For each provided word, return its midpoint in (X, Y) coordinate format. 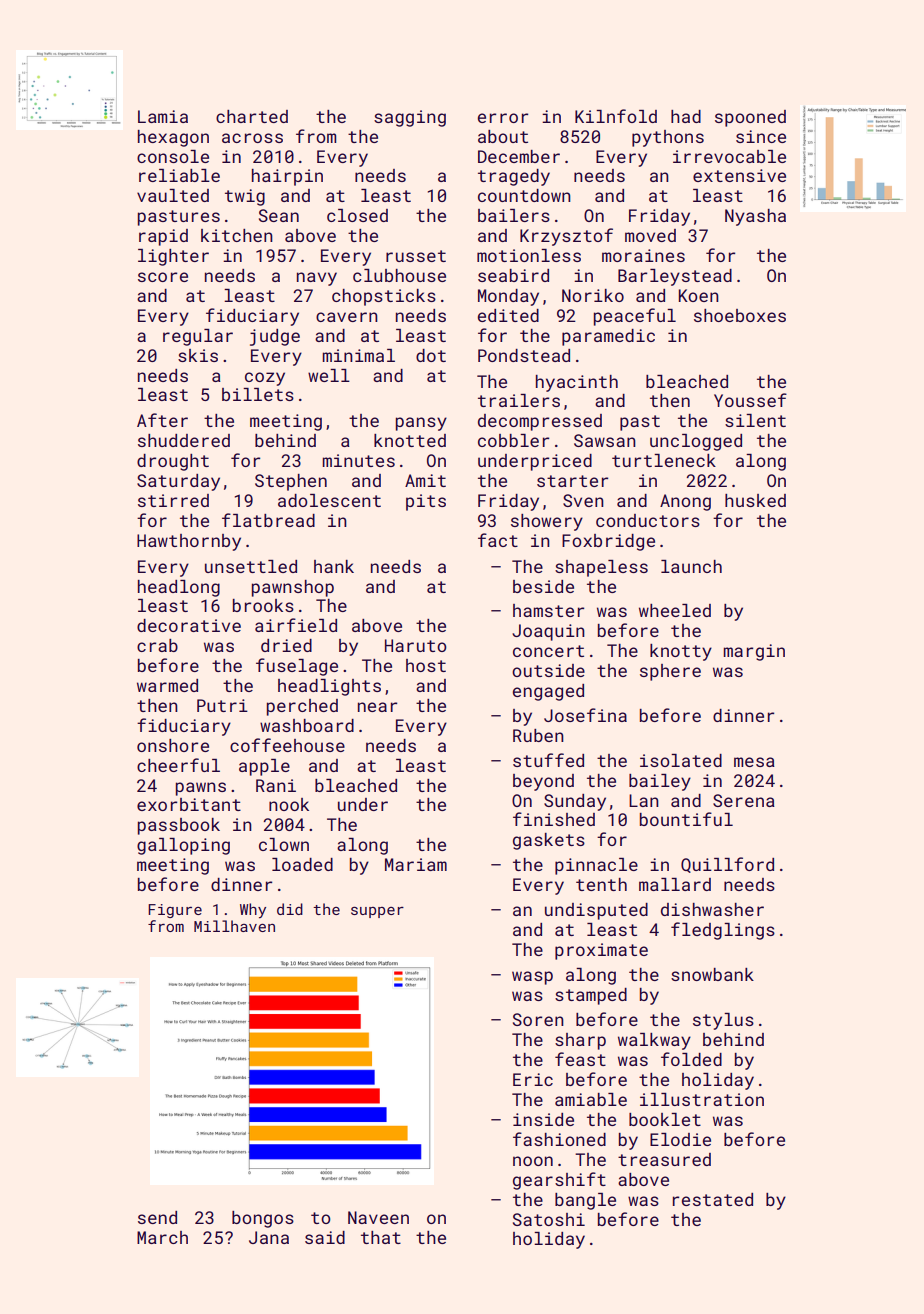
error (503, 118)
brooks (263, 605)
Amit (425, 480)
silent (755, 420)
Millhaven (234, 926)
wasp (532, 978)
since (761, 136)
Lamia (163, 116)
